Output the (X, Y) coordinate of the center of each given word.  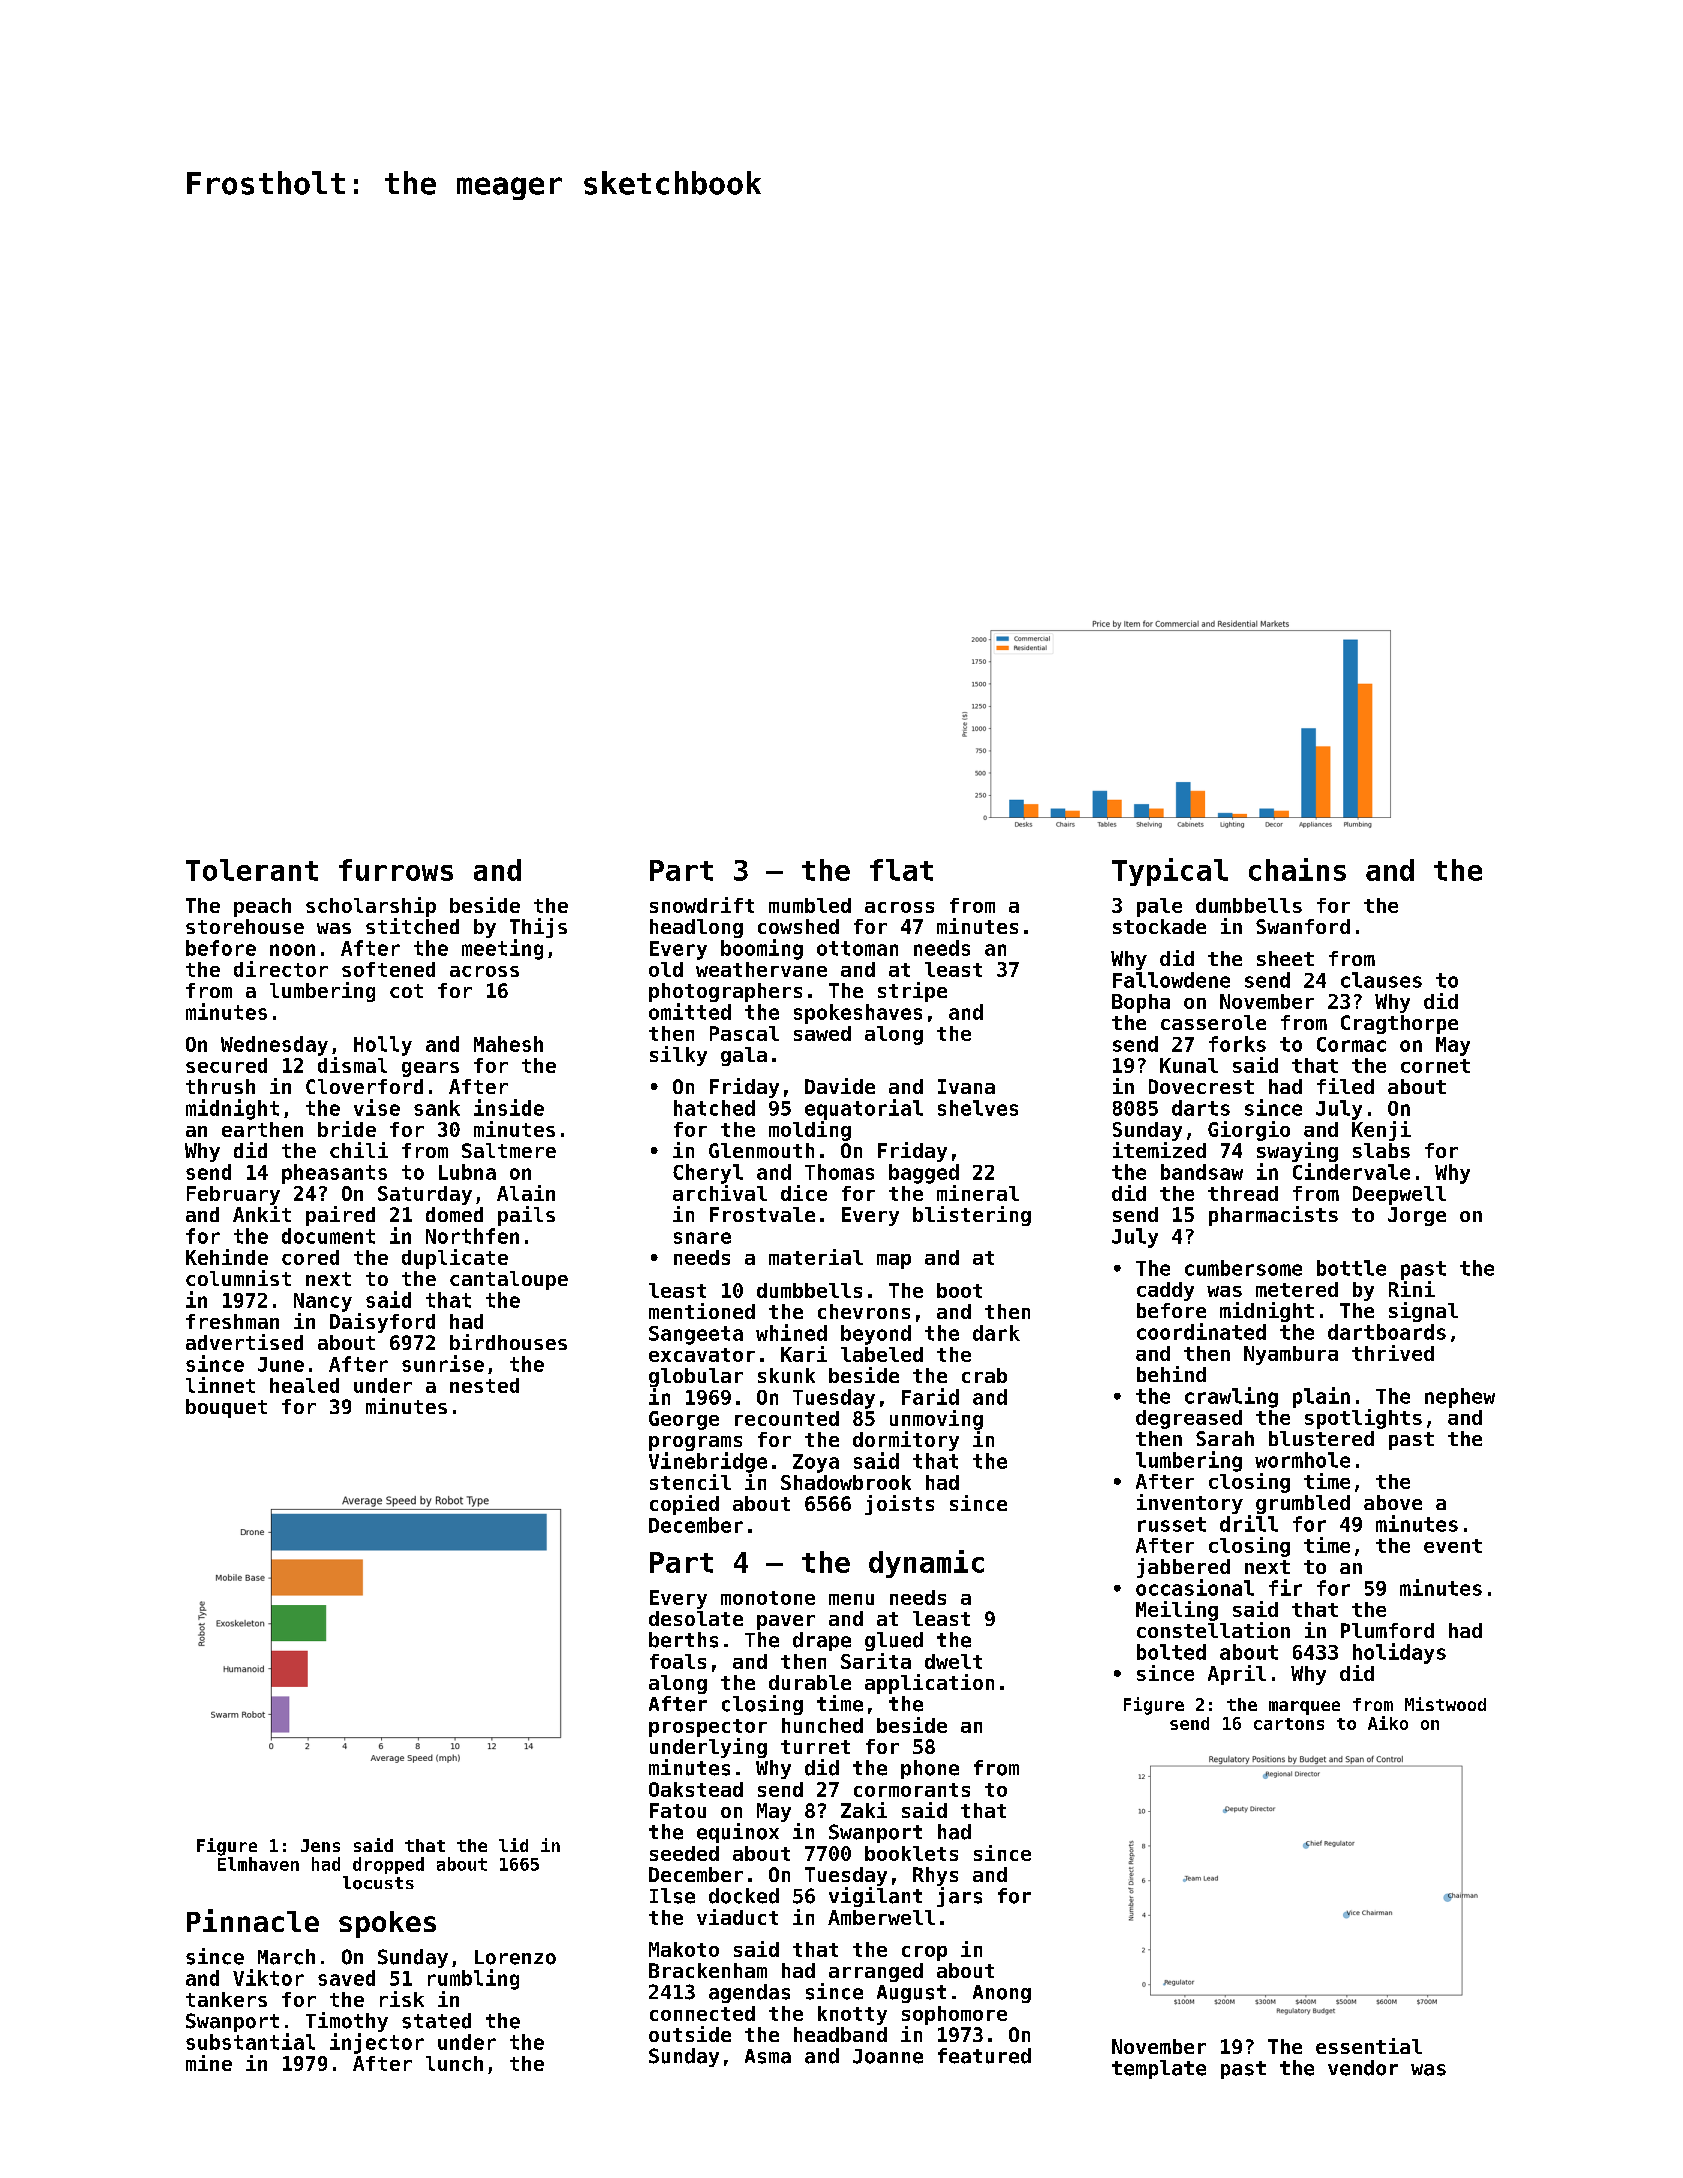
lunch (454, 2063)
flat (901, 870)
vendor (1363, 2068)
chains (1297, 869)
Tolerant (252, 870)
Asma (768, 2056)
